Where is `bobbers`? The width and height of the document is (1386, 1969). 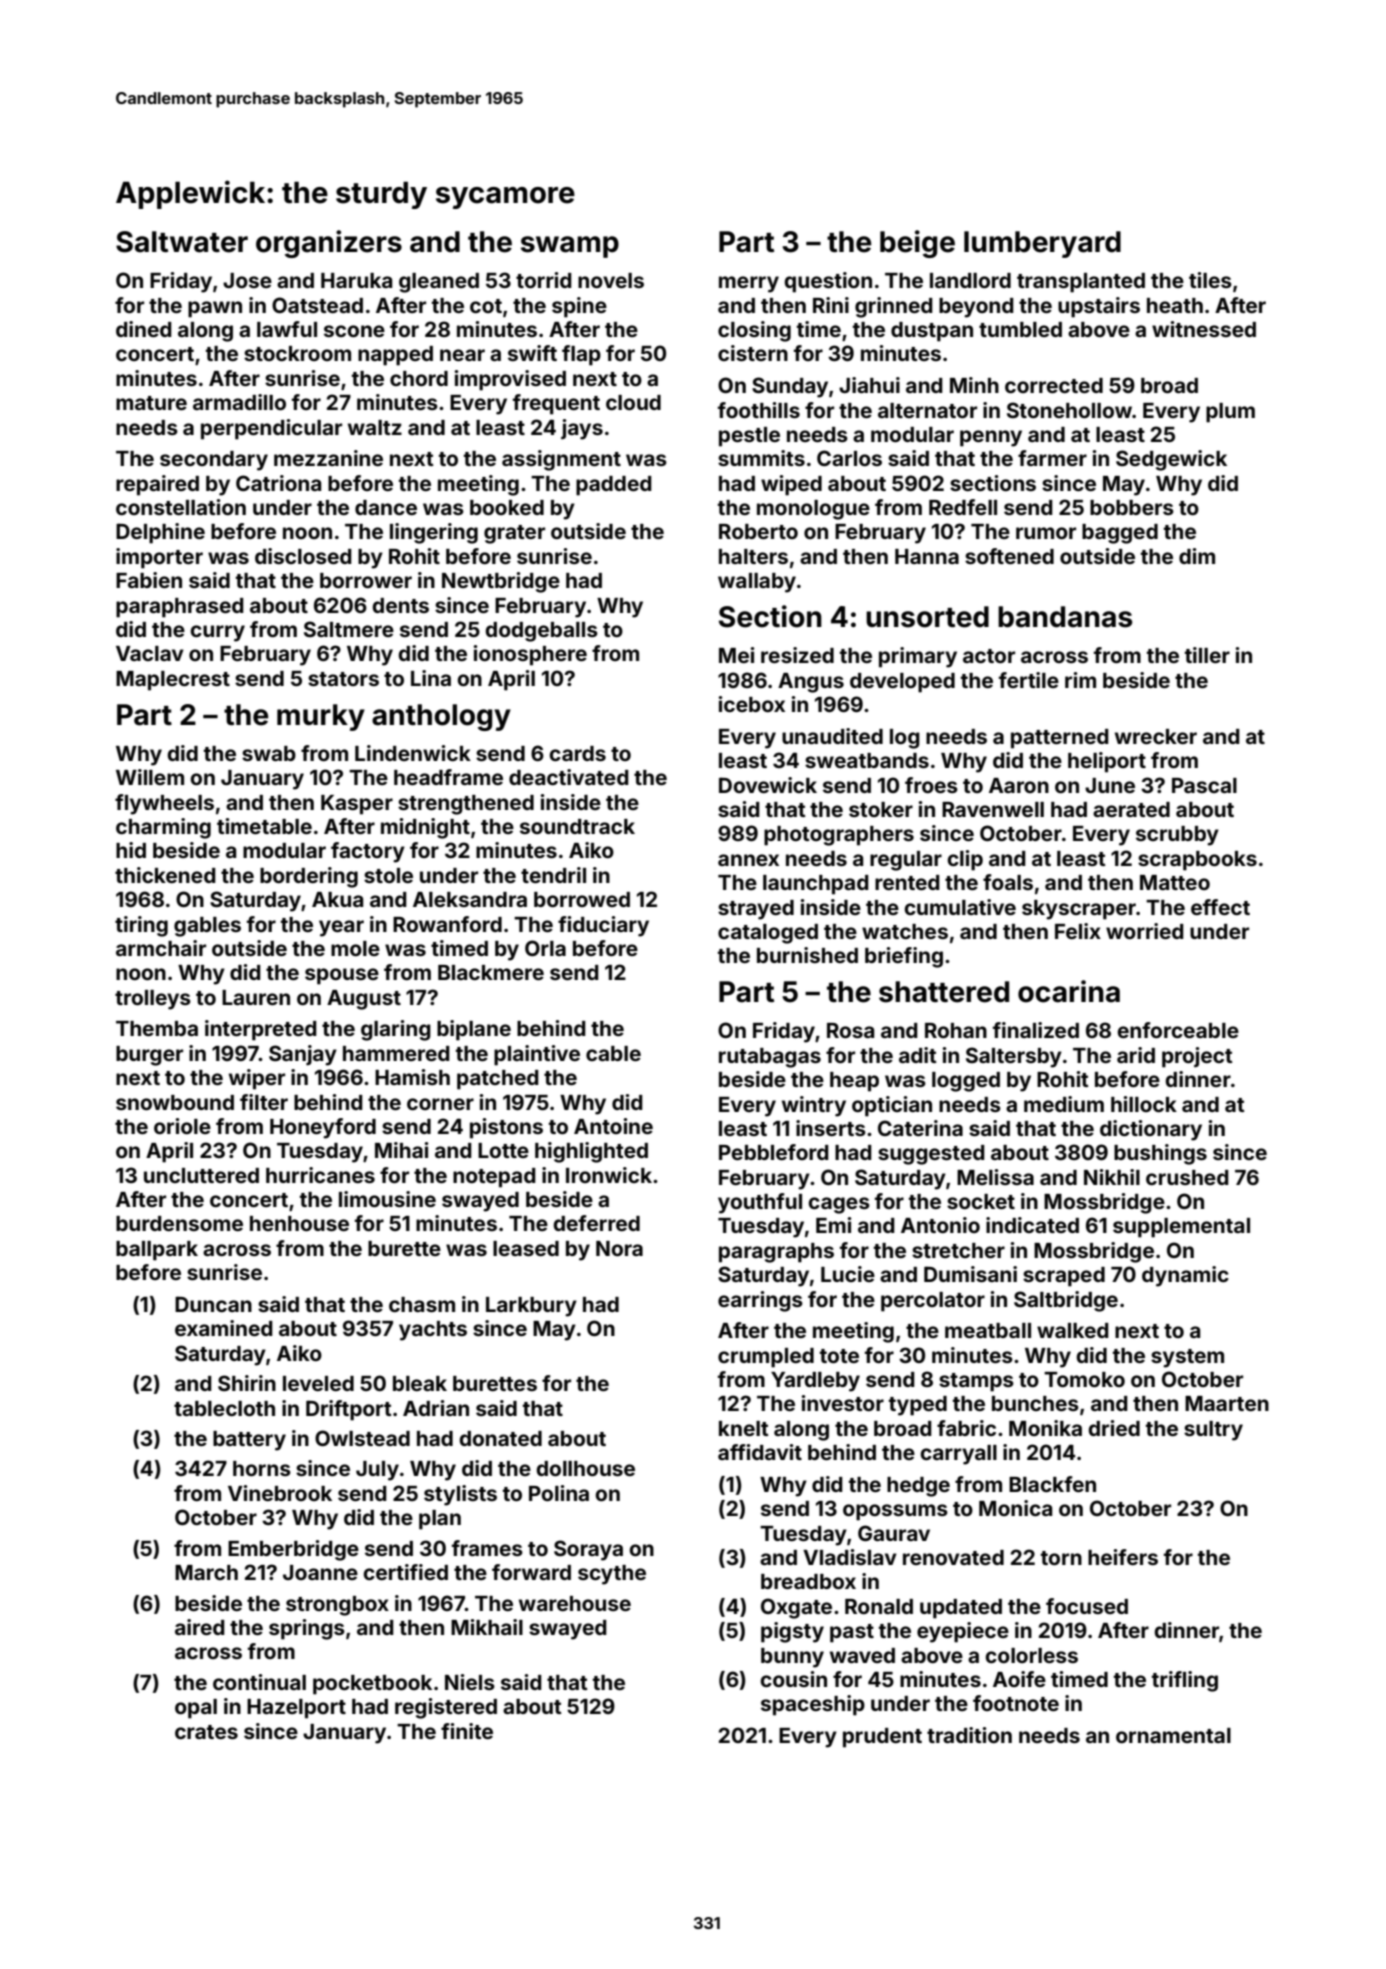
bobbers is located at coordinates (1132, 507).
